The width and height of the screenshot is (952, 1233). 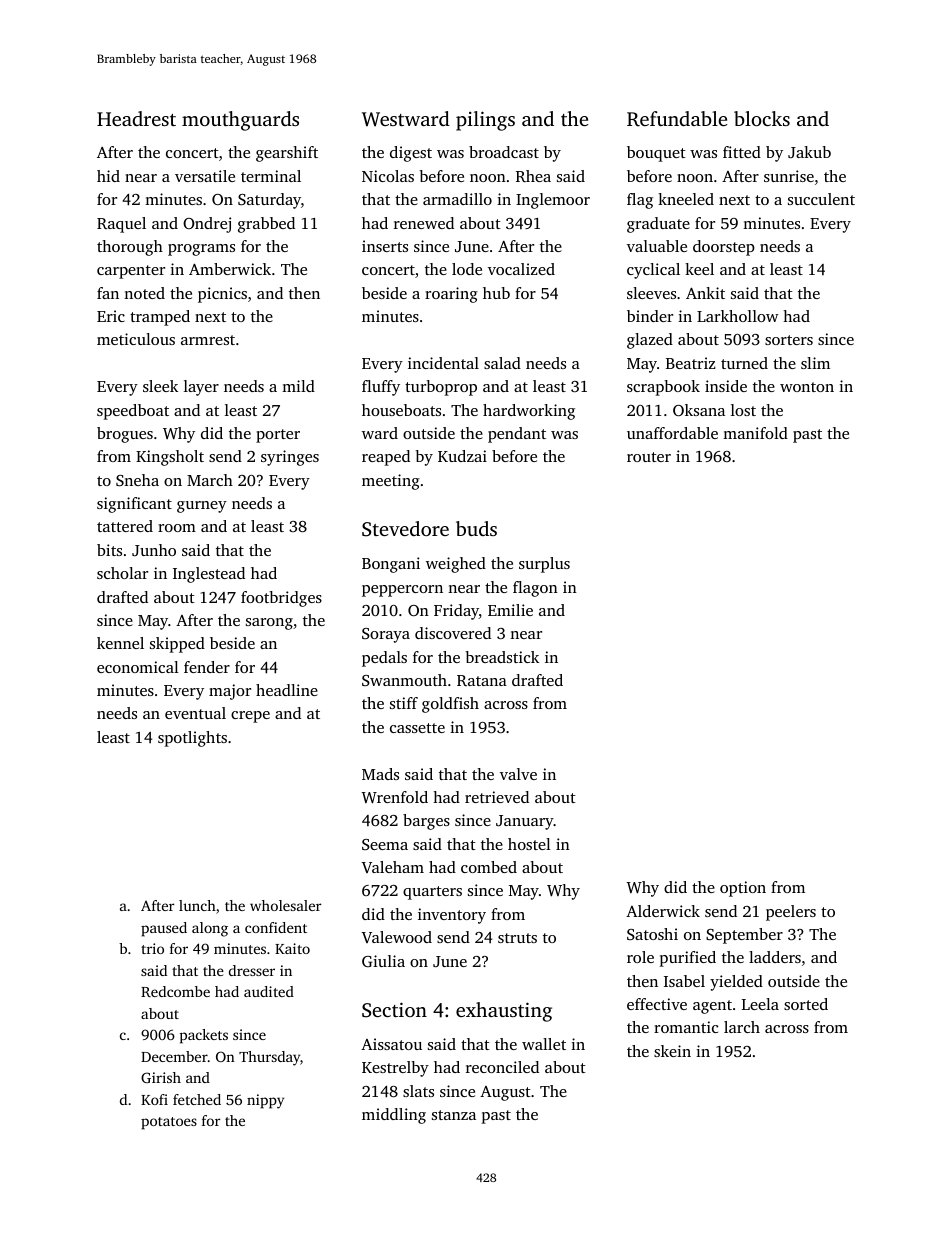 I want to click on struts, so click(x=517, y=938).
